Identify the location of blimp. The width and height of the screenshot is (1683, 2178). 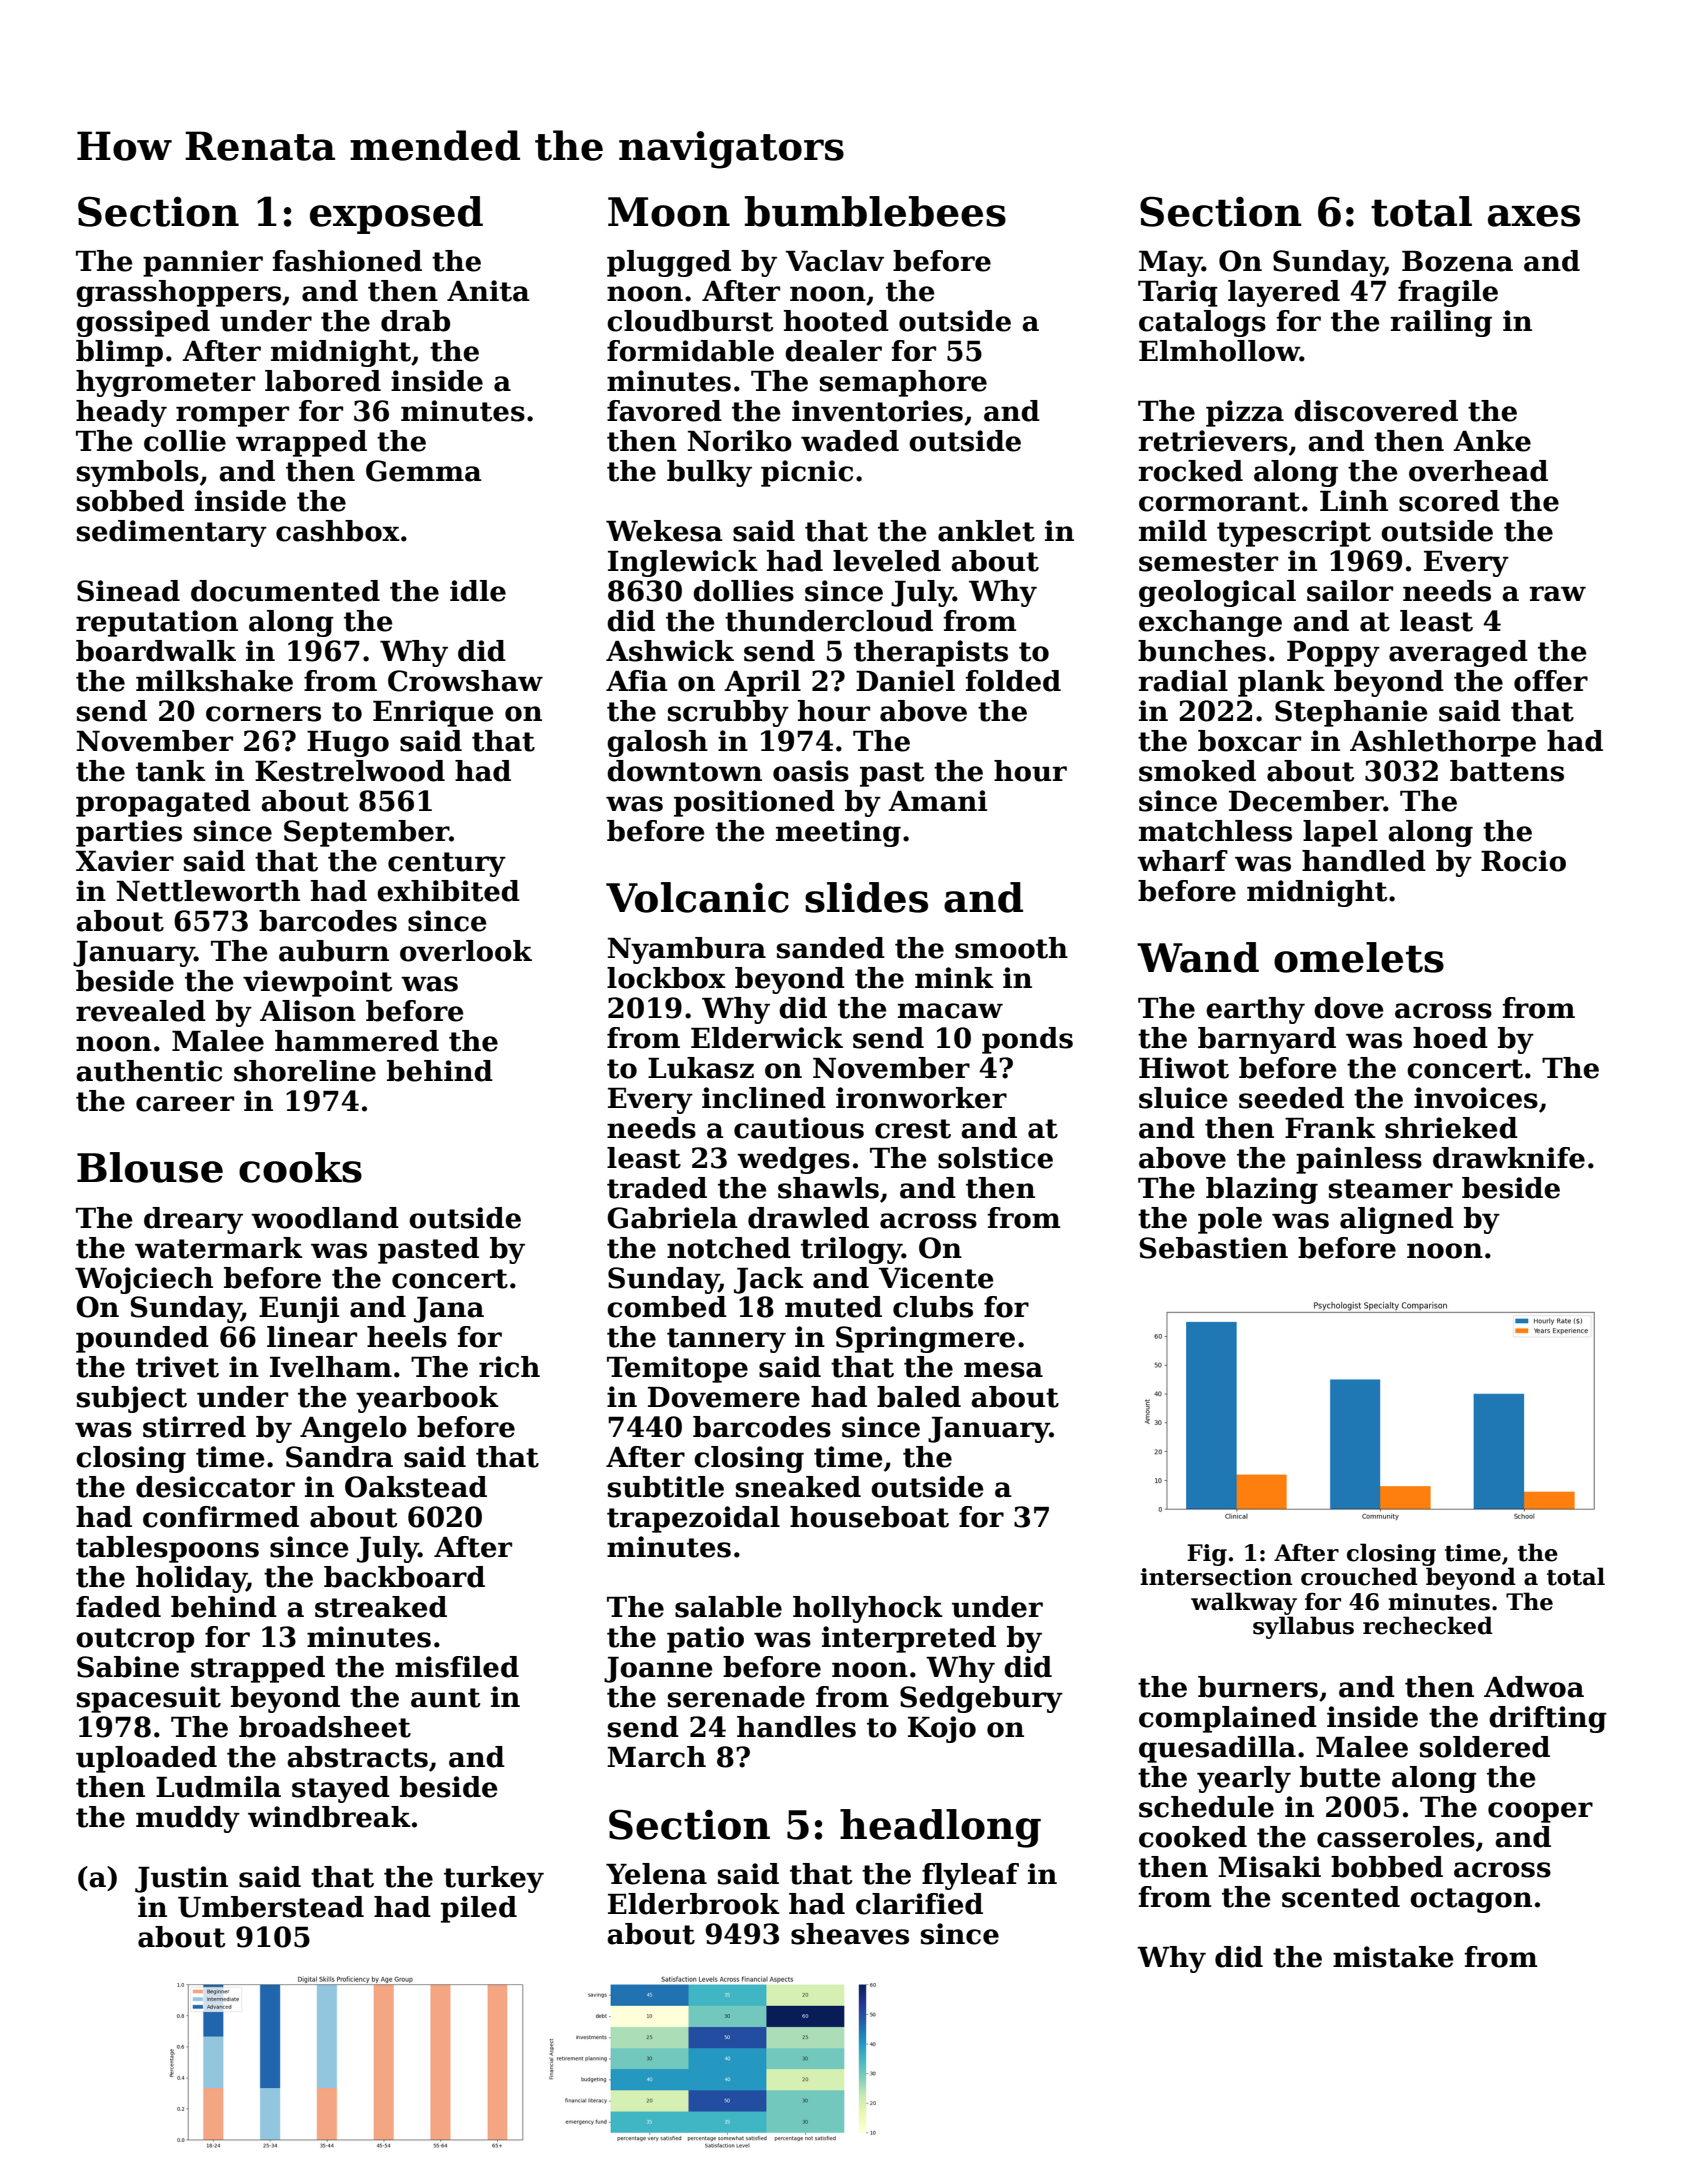
(119, 353).
